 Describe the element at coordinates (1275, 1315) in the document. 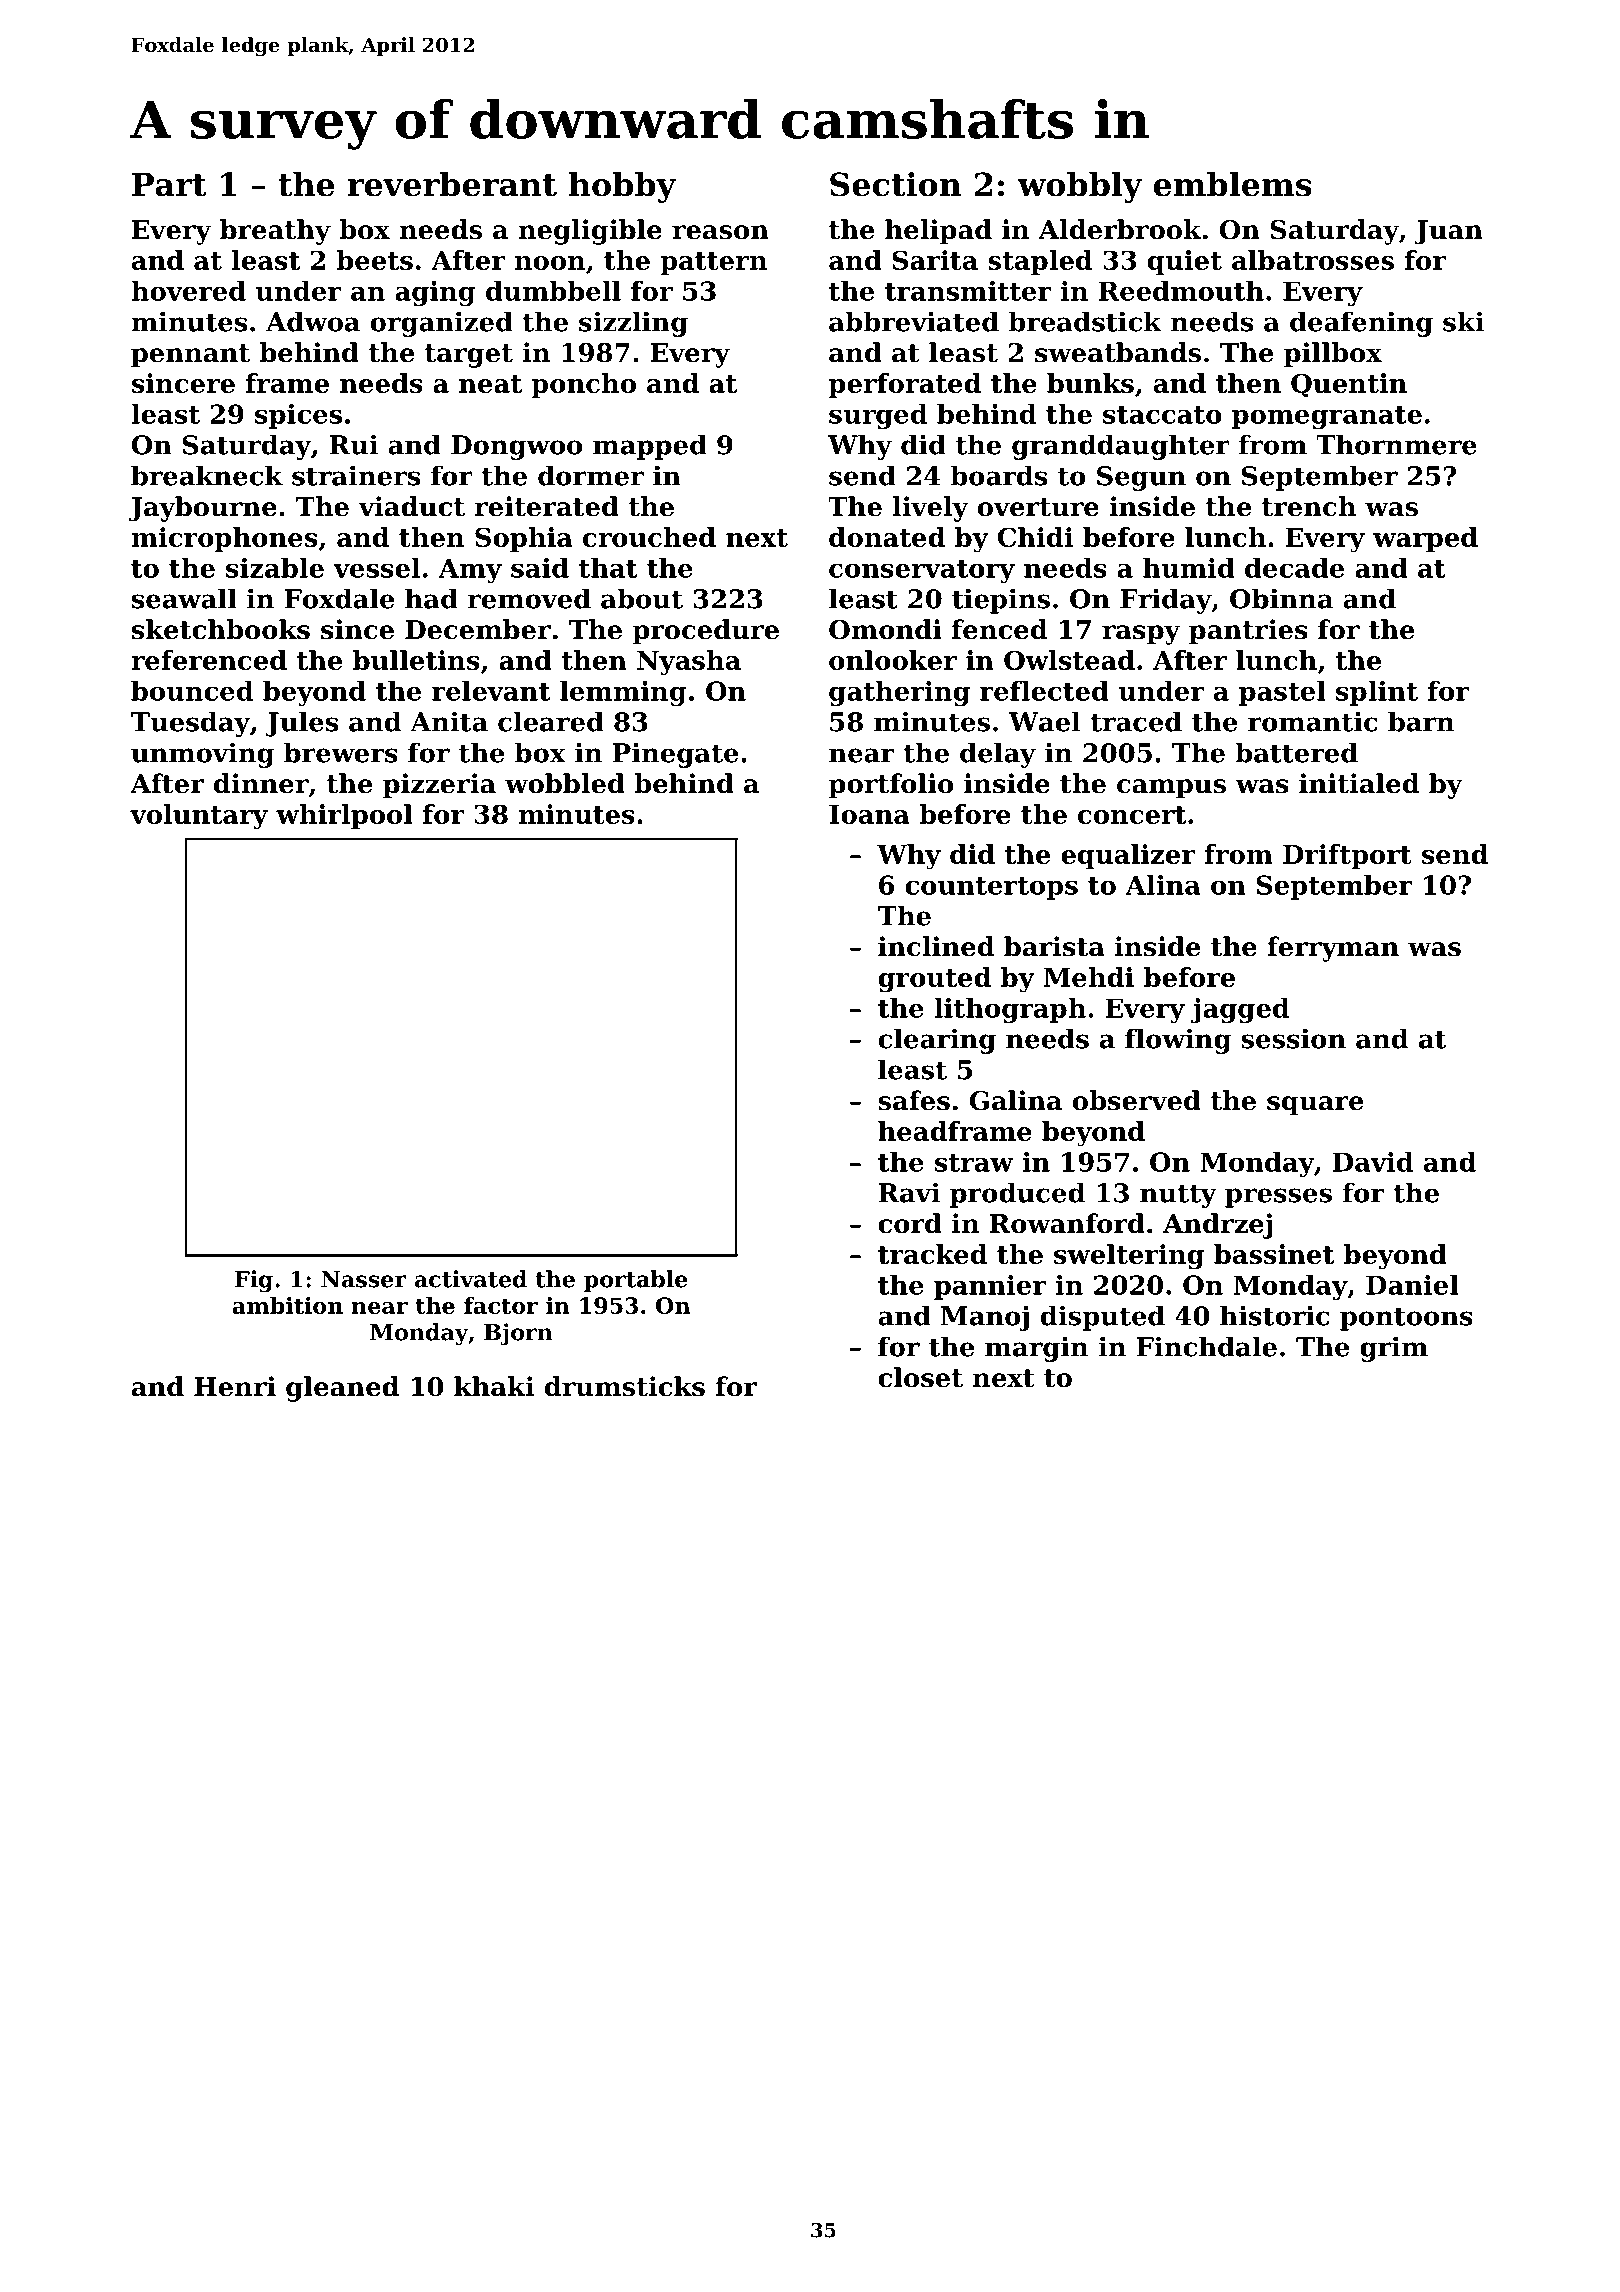

I see `historic` at that location.
